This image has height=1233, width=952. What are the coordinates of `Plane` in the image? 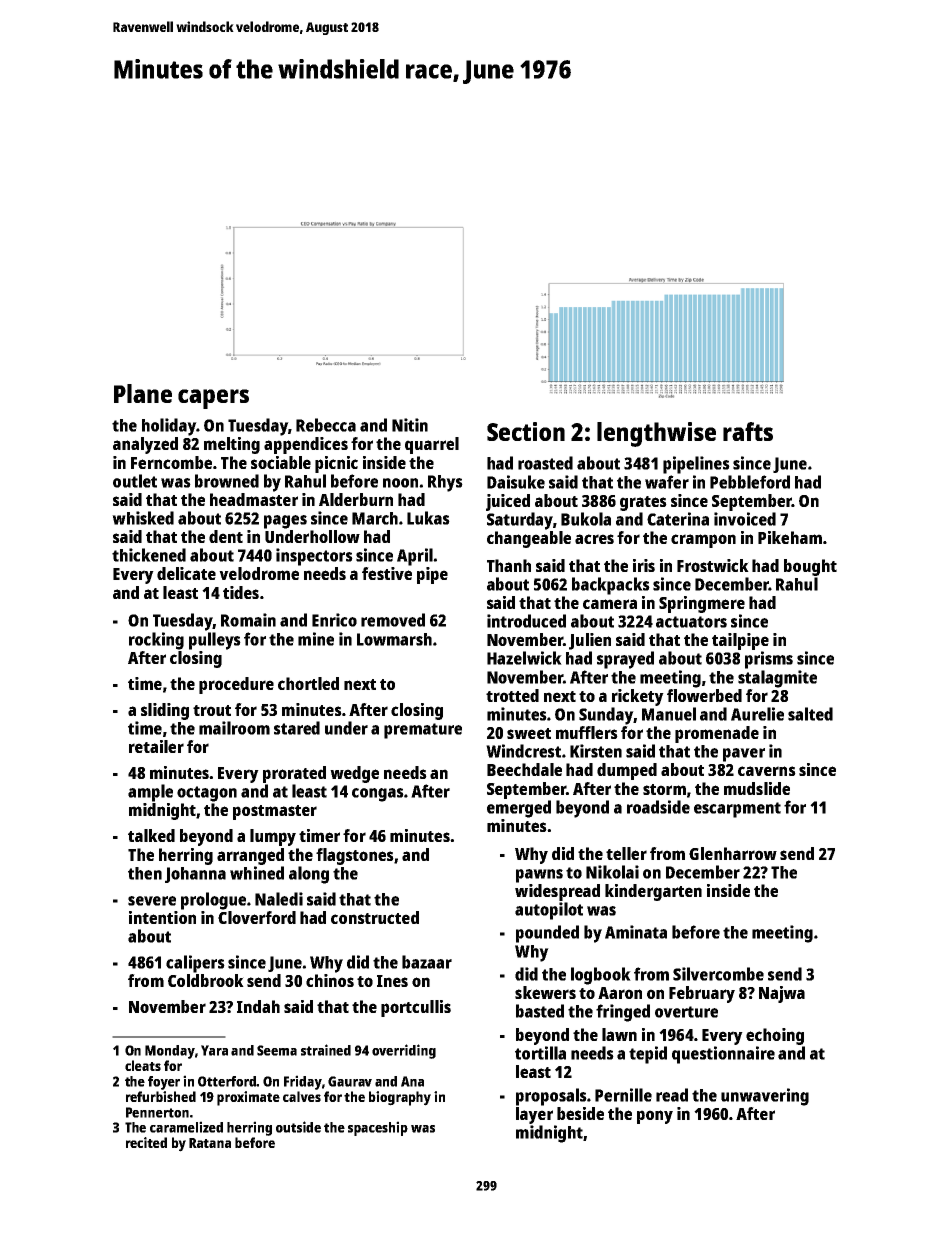 It's located at (143, 393).
